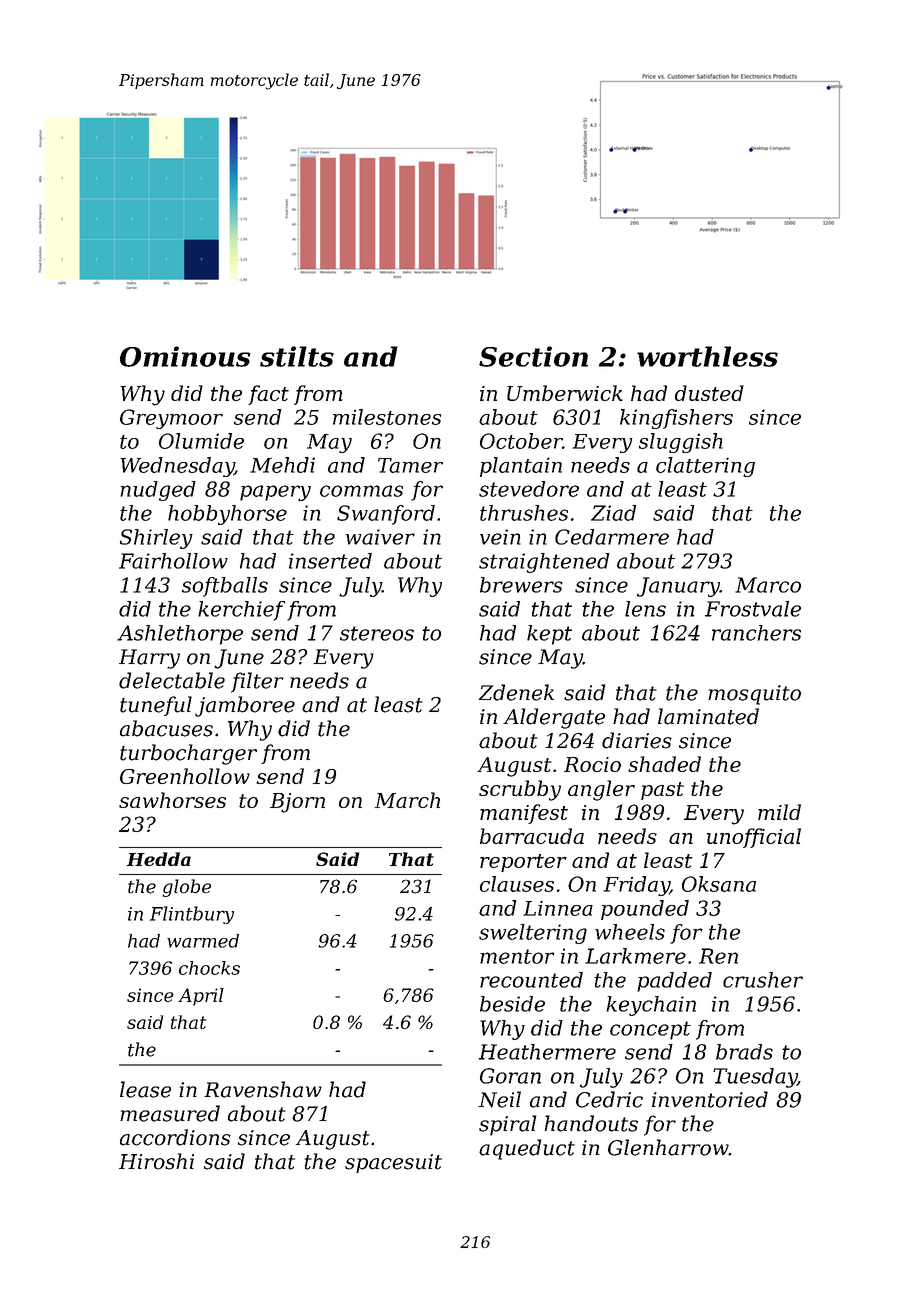 This screenshot has height=1306, width=921. Describe the element at coordinates (708, 716) in the screenshot. I see `laminated` at that location.
